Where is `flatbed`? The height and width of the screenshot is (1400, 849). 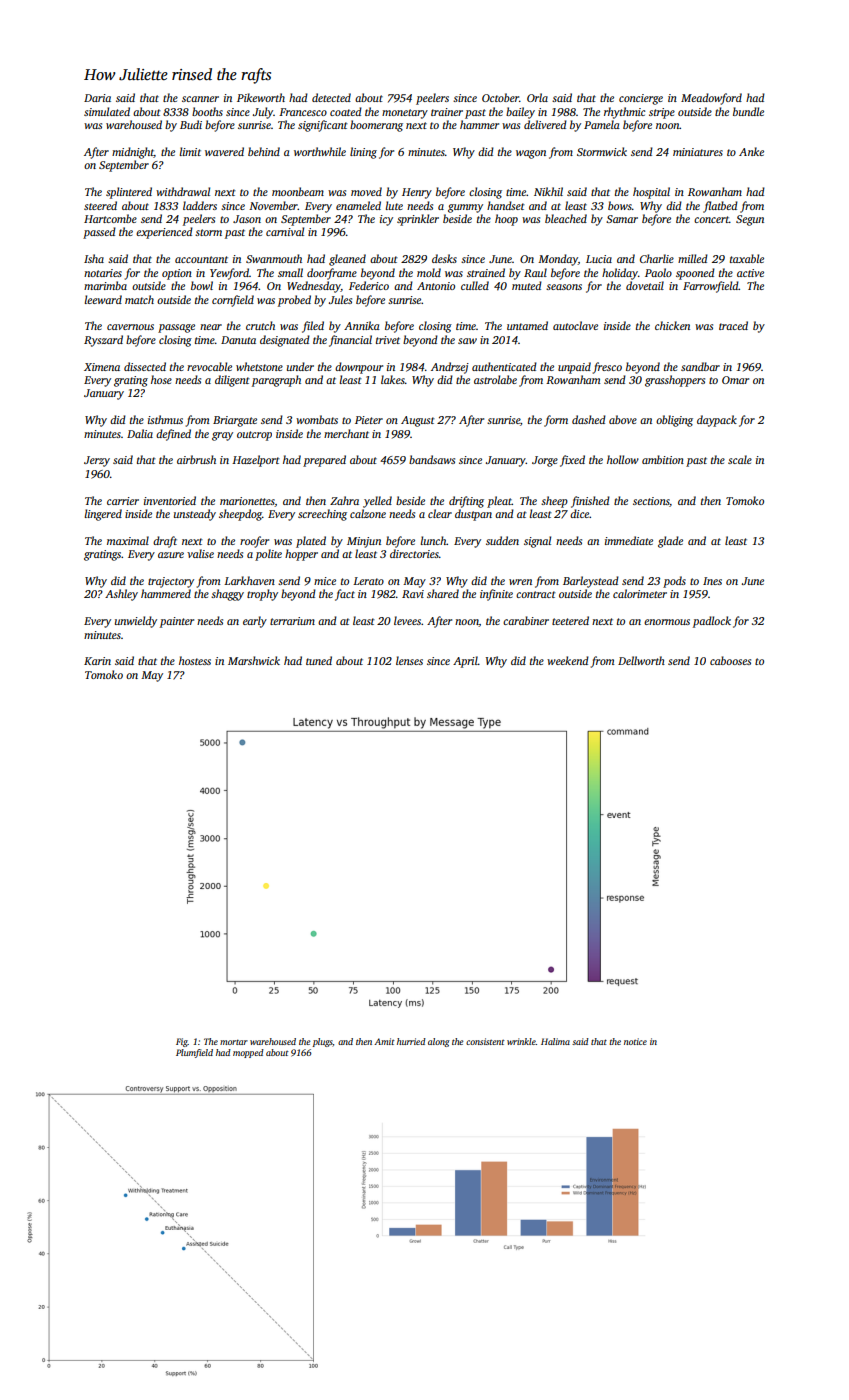
flatbed is located at coordinates (720, 207).
